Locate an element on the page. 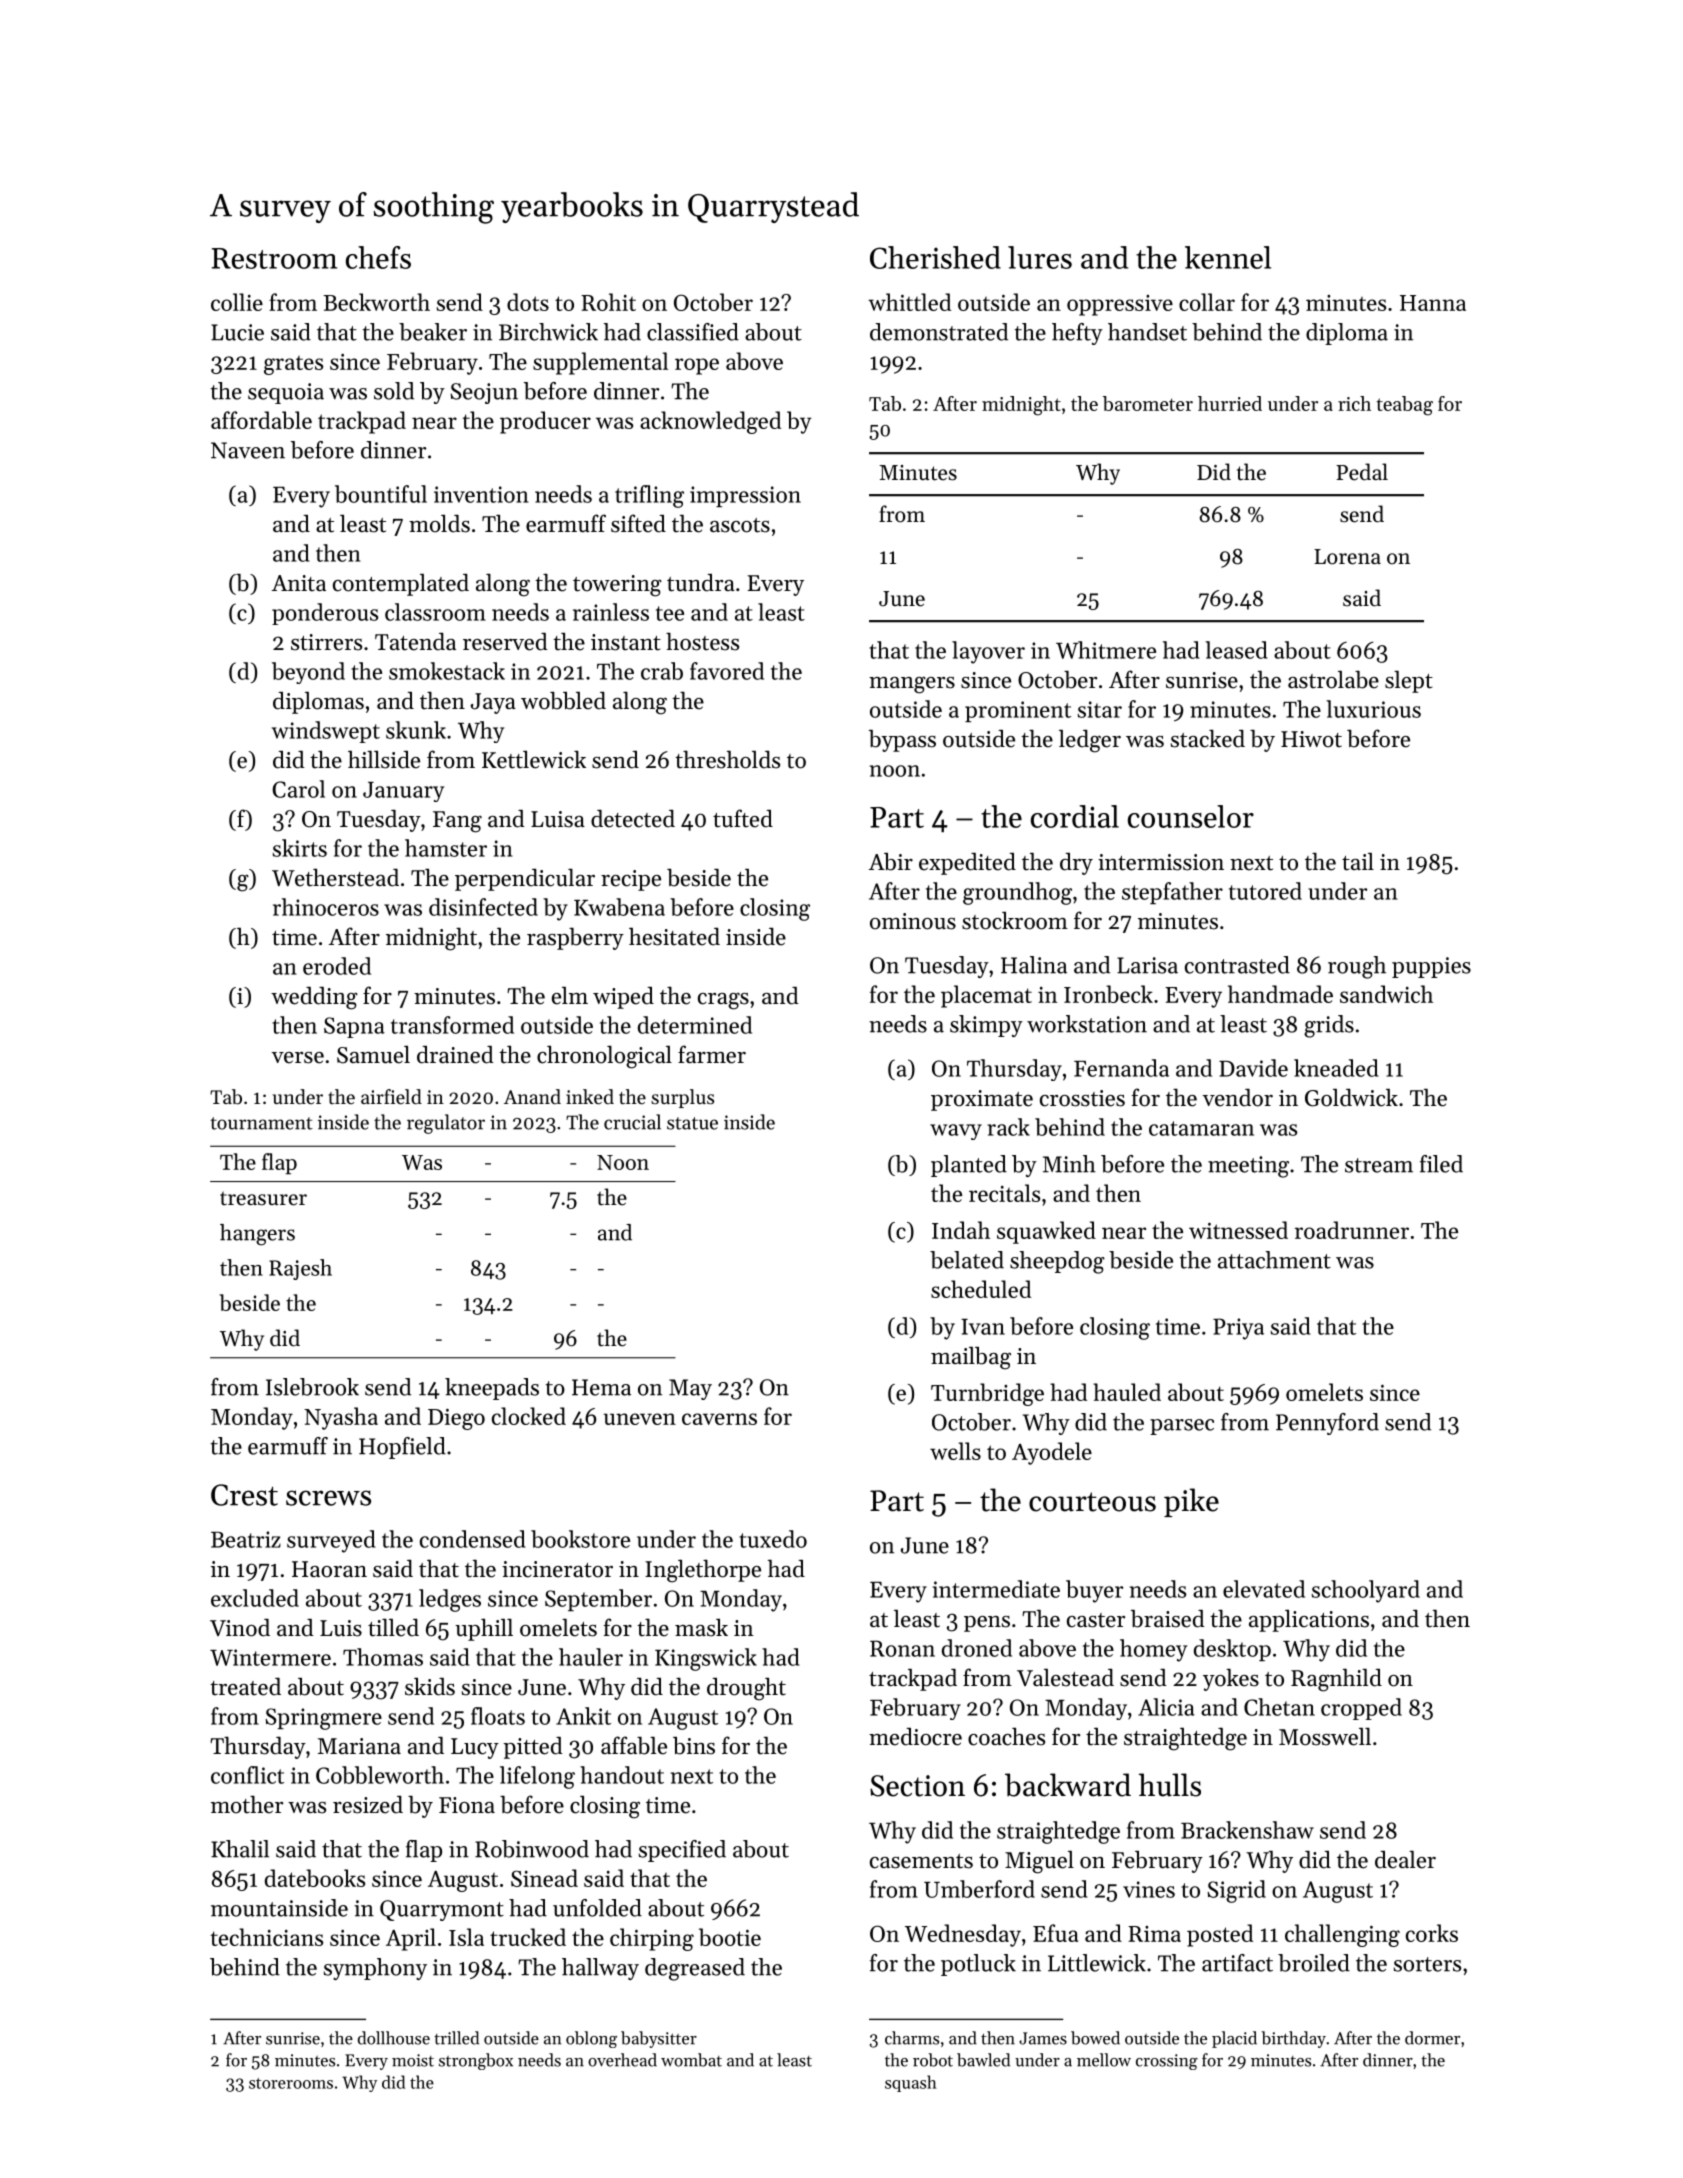  Inglethorpe is located at coordinates (703, 1571).
